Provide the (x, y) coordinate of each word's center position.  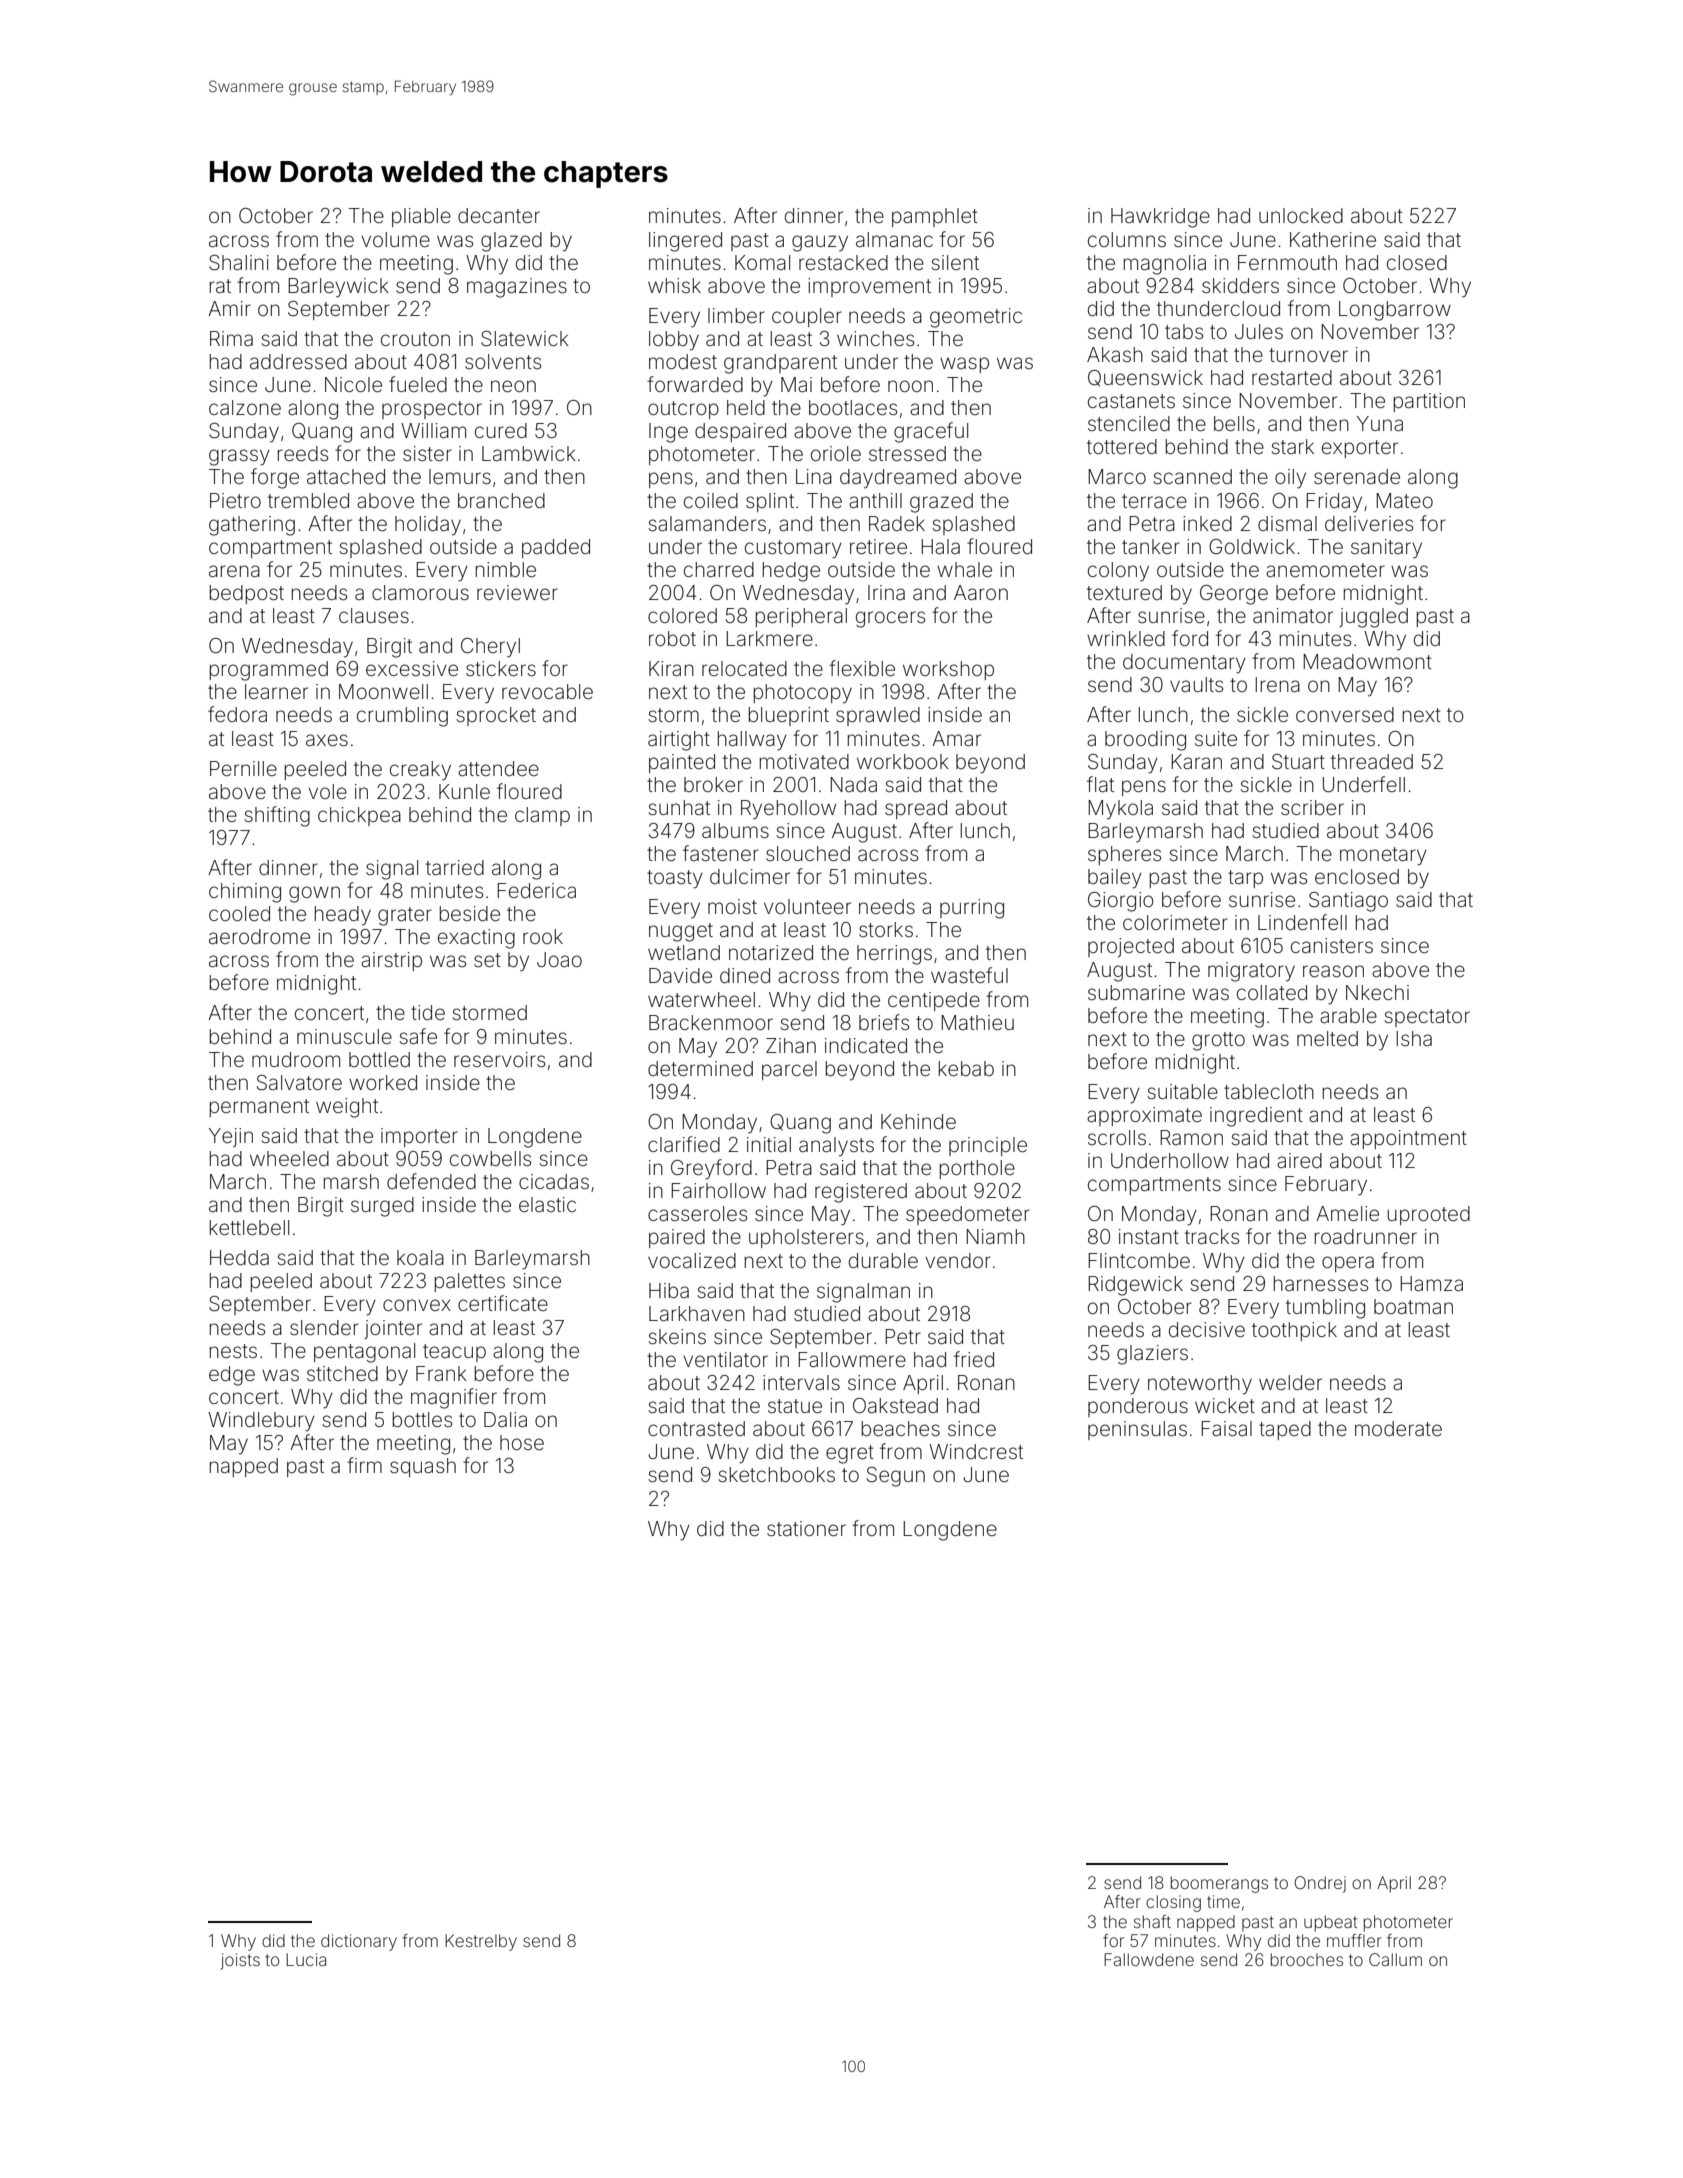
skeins (677, 1336)
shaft (1152, 1921)
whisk (674, 285)
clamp (542, 816)
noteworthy (1200, 1385)
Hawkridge (1160, 218)
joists (240, 1961)
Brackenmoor (711, 1022)
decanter (499, 215)
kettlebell (249, 1227)
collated (1272, 992)
